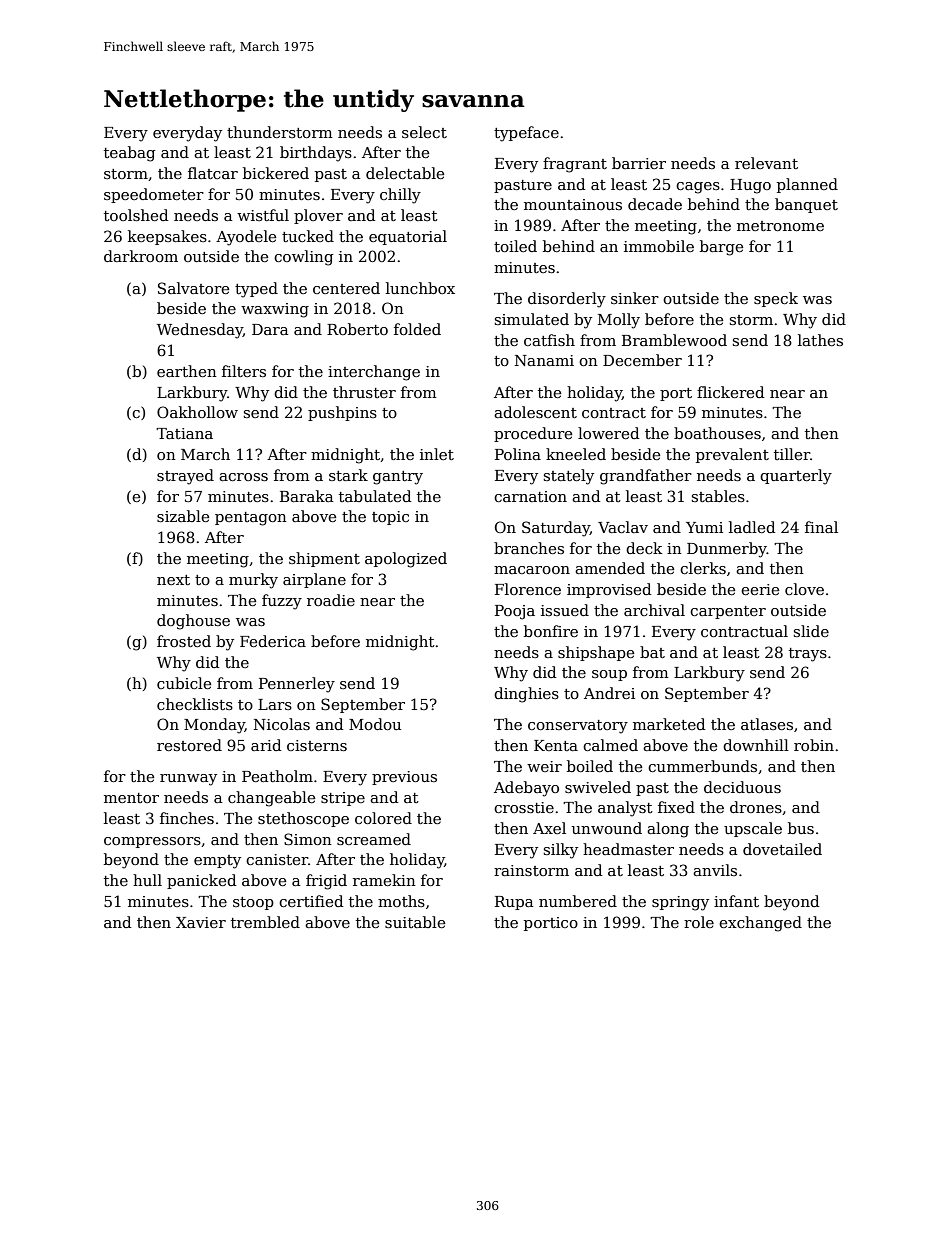 The image size is (952, 1233). I want to click on next, so click(173, 580).
